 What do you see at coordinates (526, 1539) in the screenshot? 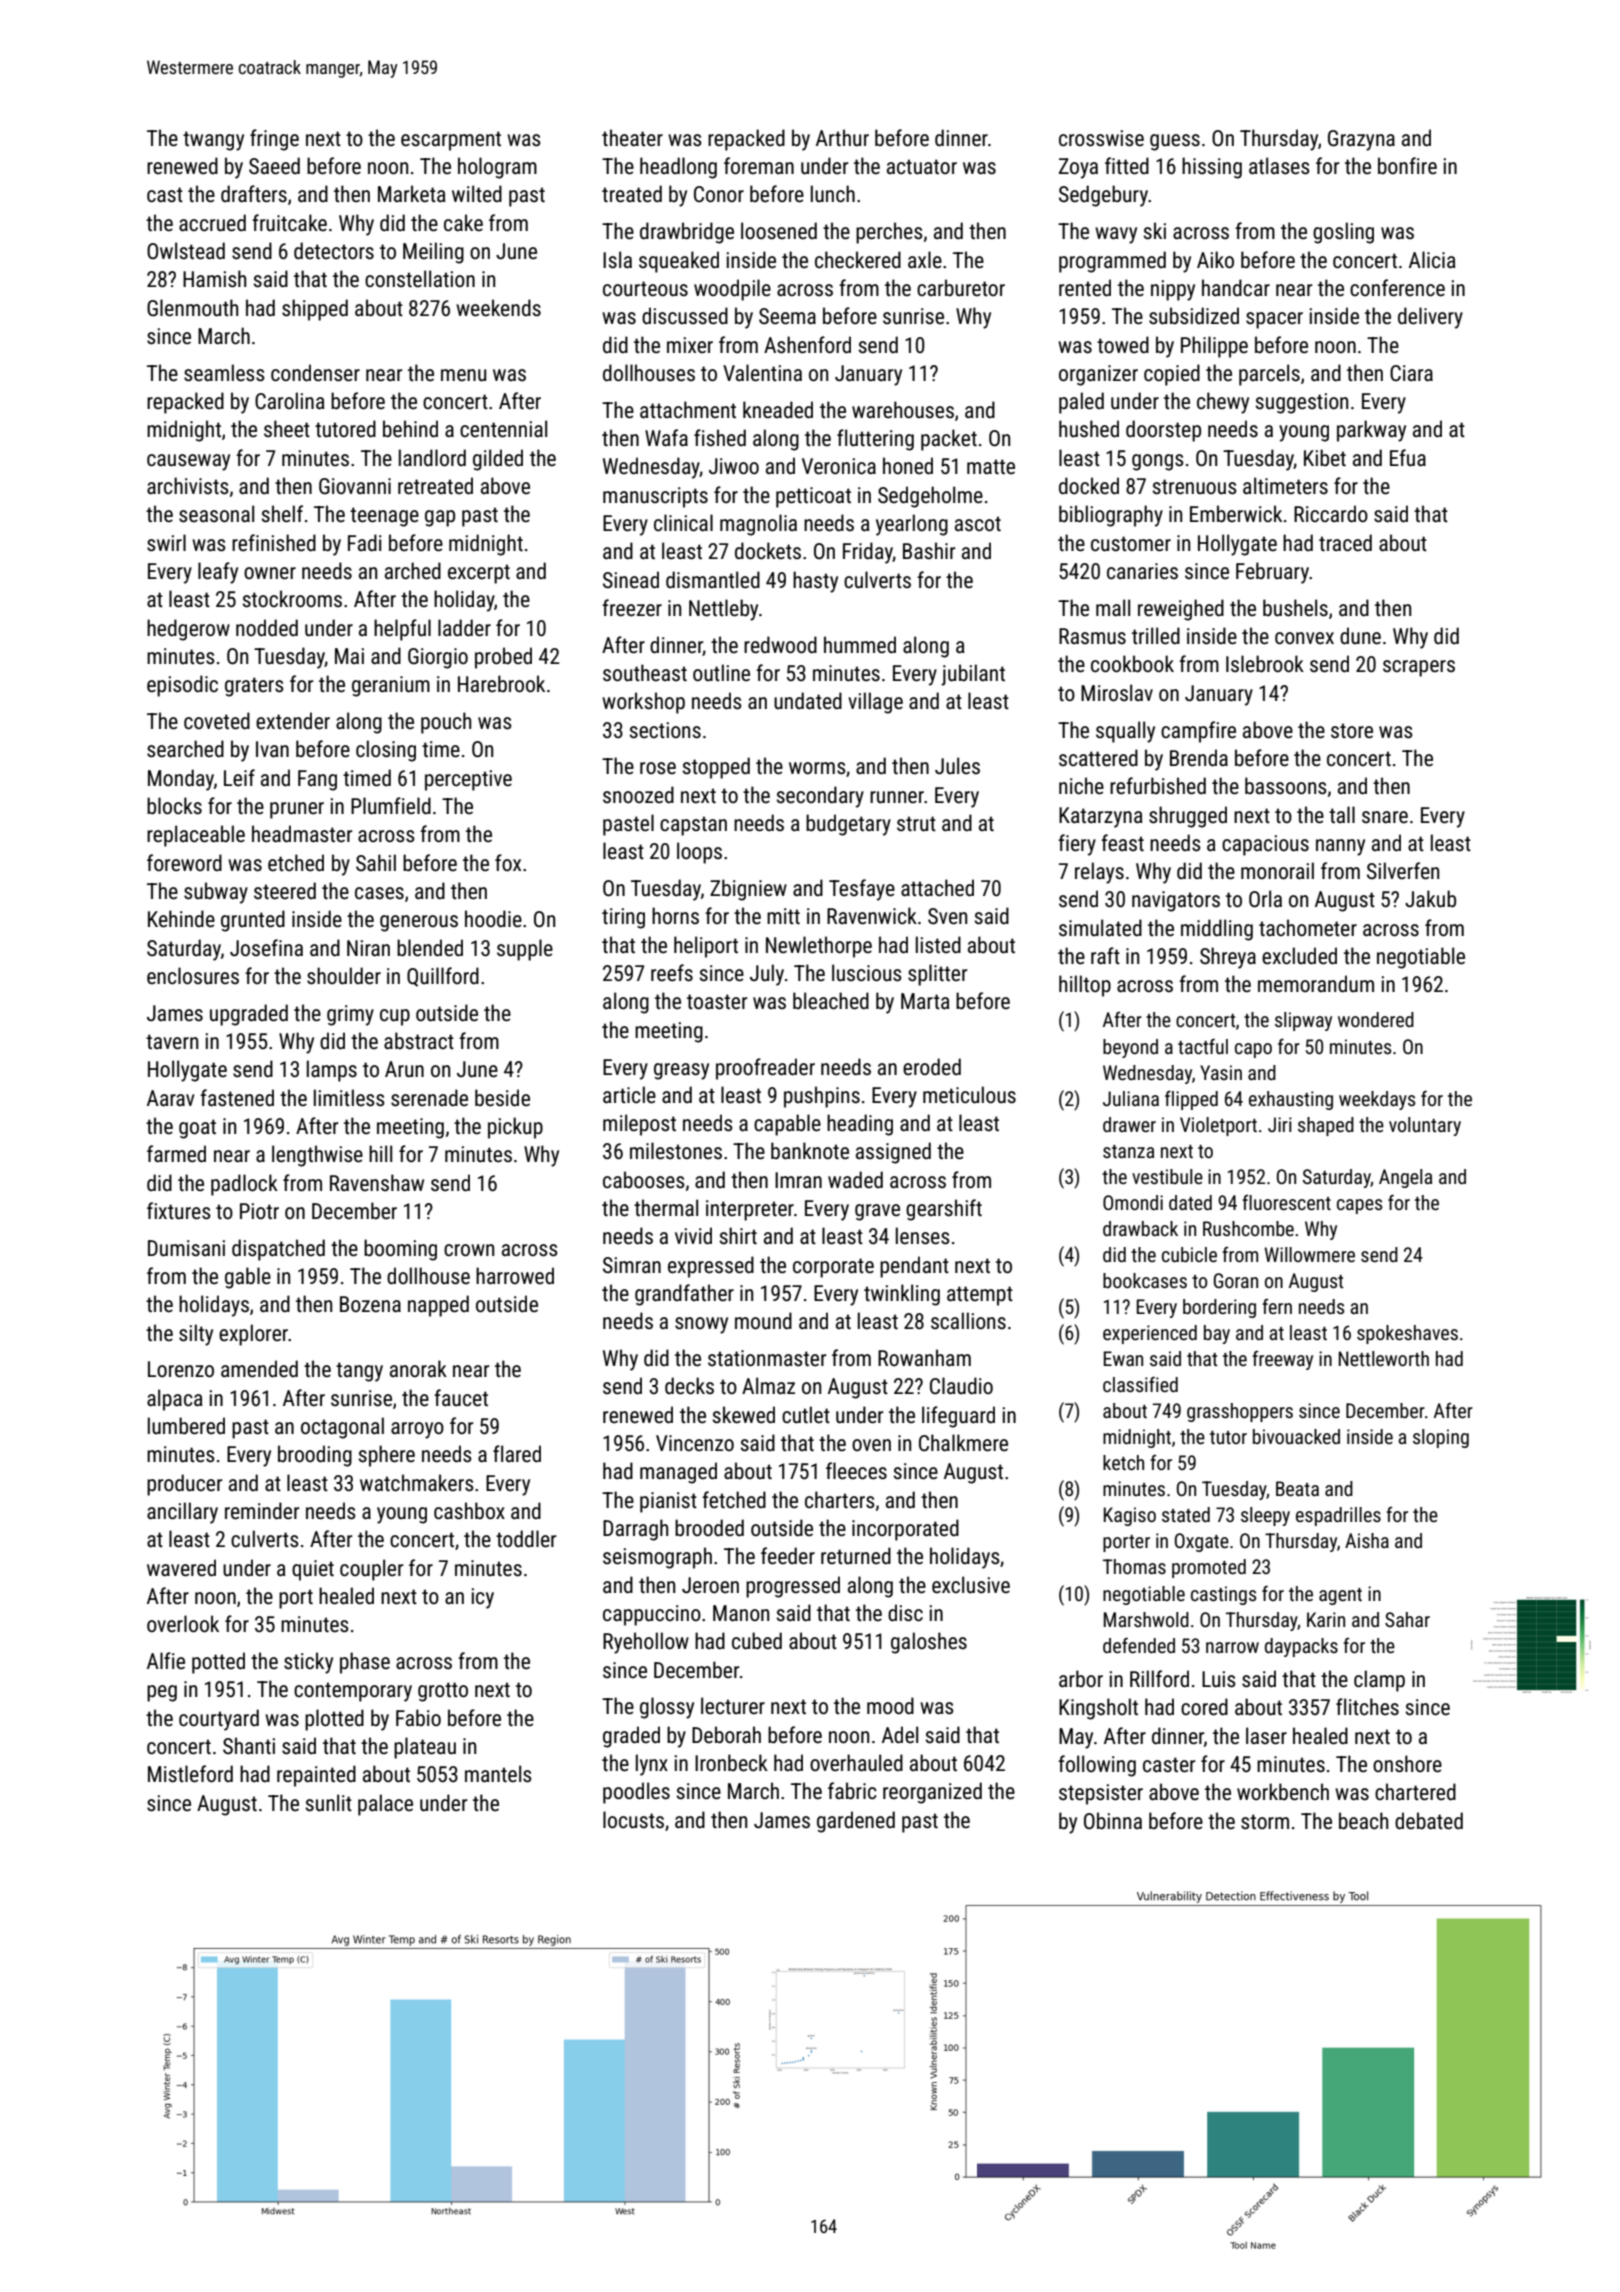
I see `toddler` at bounding box center [526, 1539].
